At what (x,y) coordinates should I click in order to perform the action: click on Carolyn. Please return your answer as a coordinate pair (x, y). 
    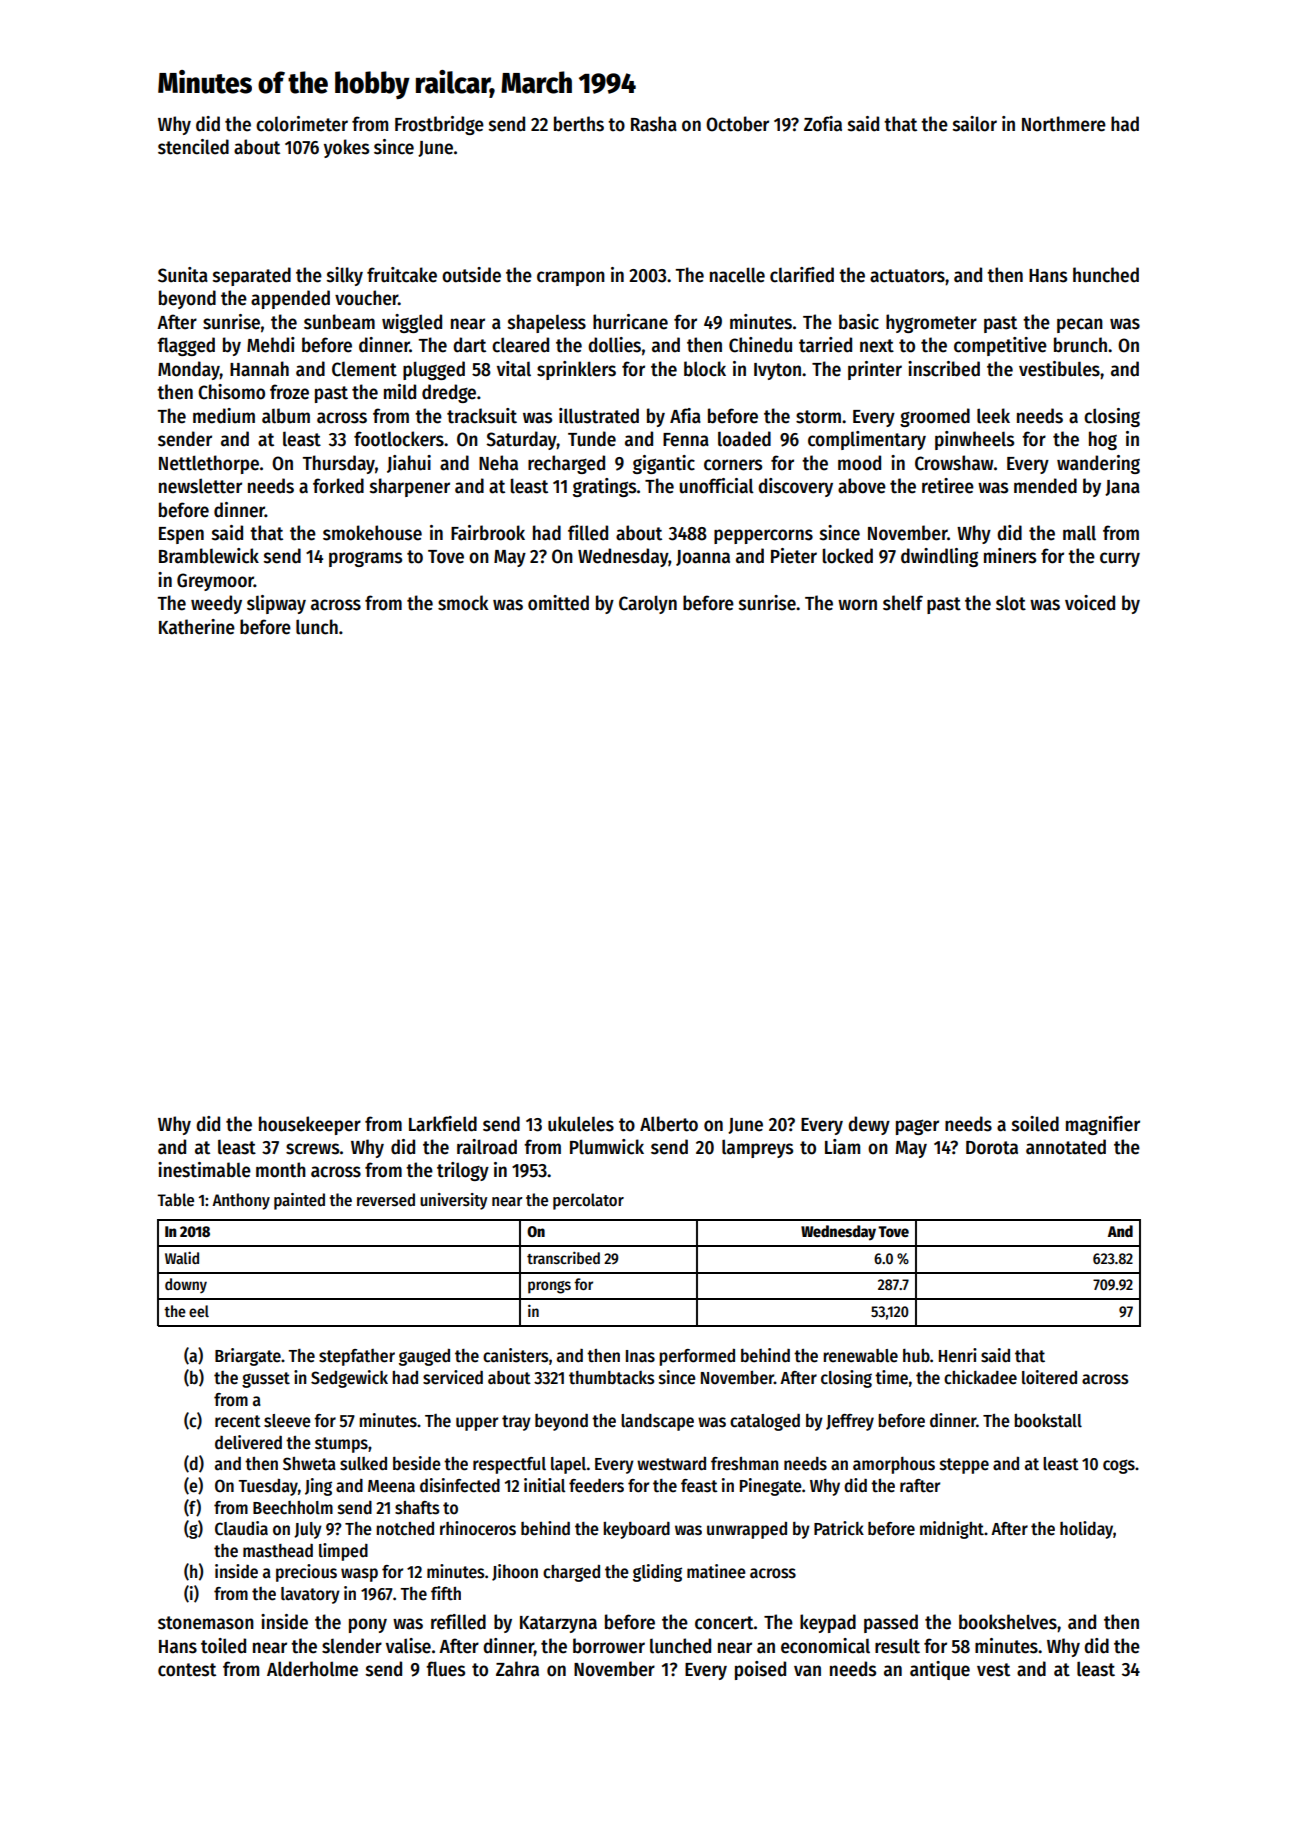
    Looking at the image, I should click on (648, 604).
